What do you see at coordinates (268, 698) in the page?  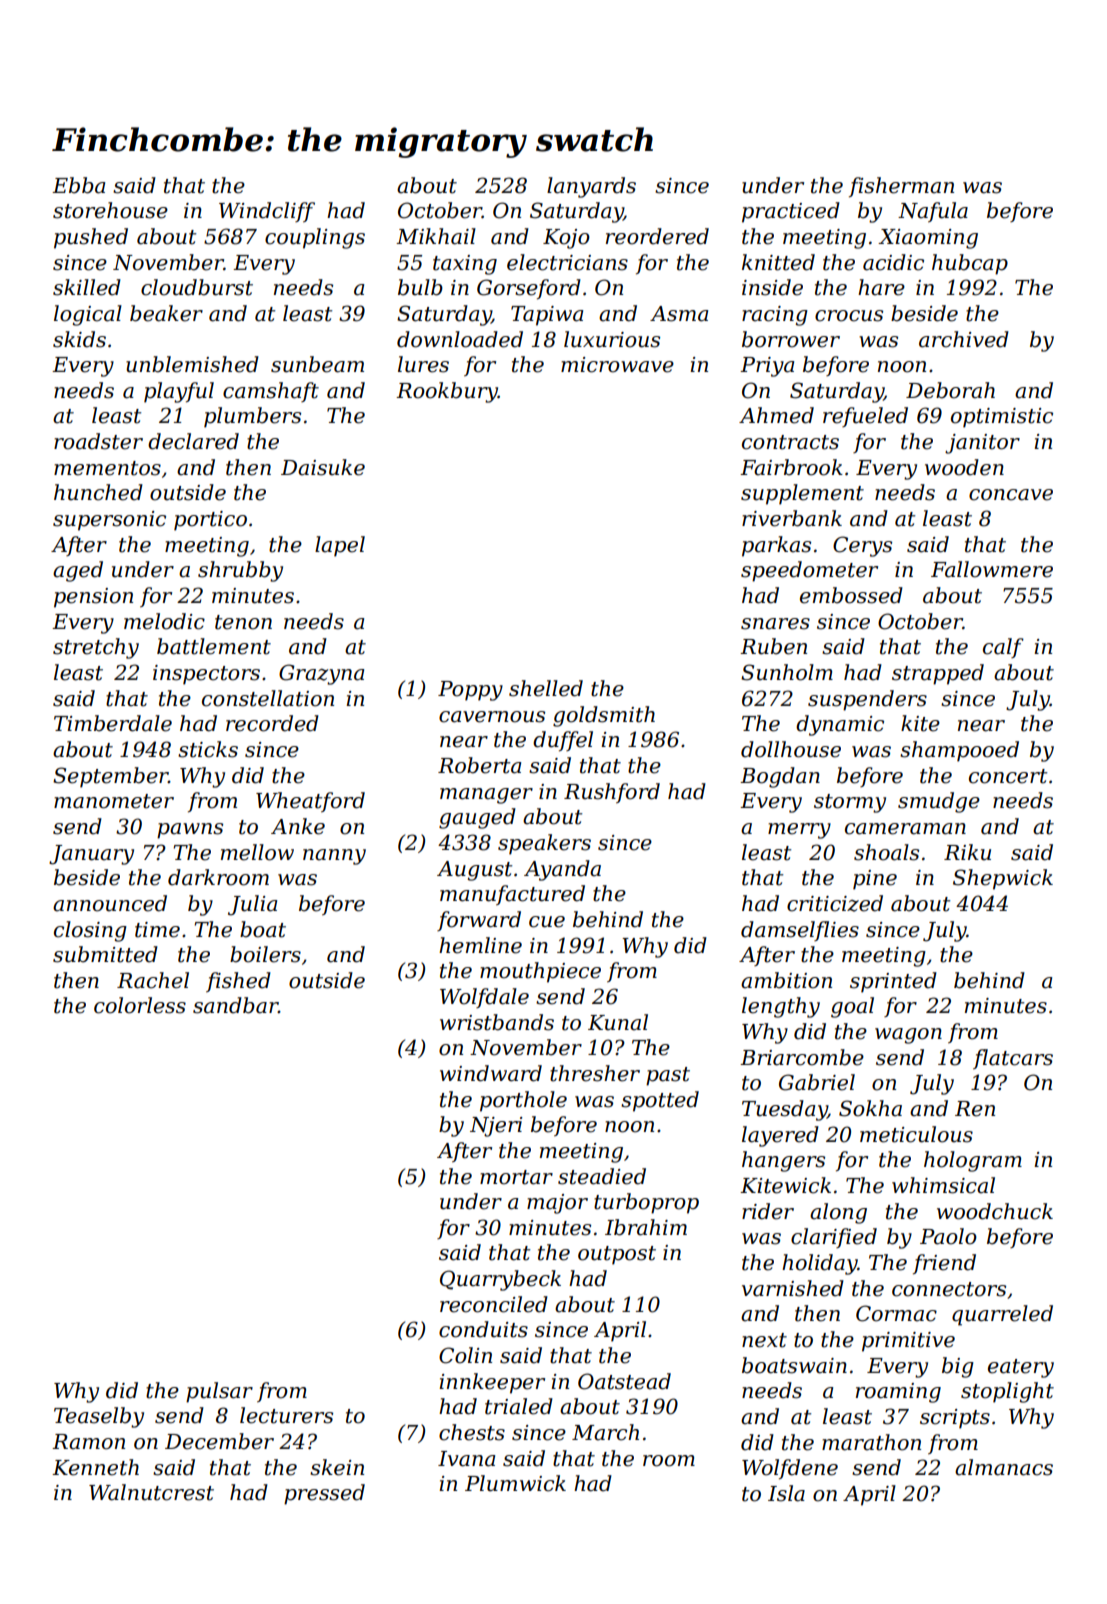 I see `constellation` at bounding box center [268, 698].
